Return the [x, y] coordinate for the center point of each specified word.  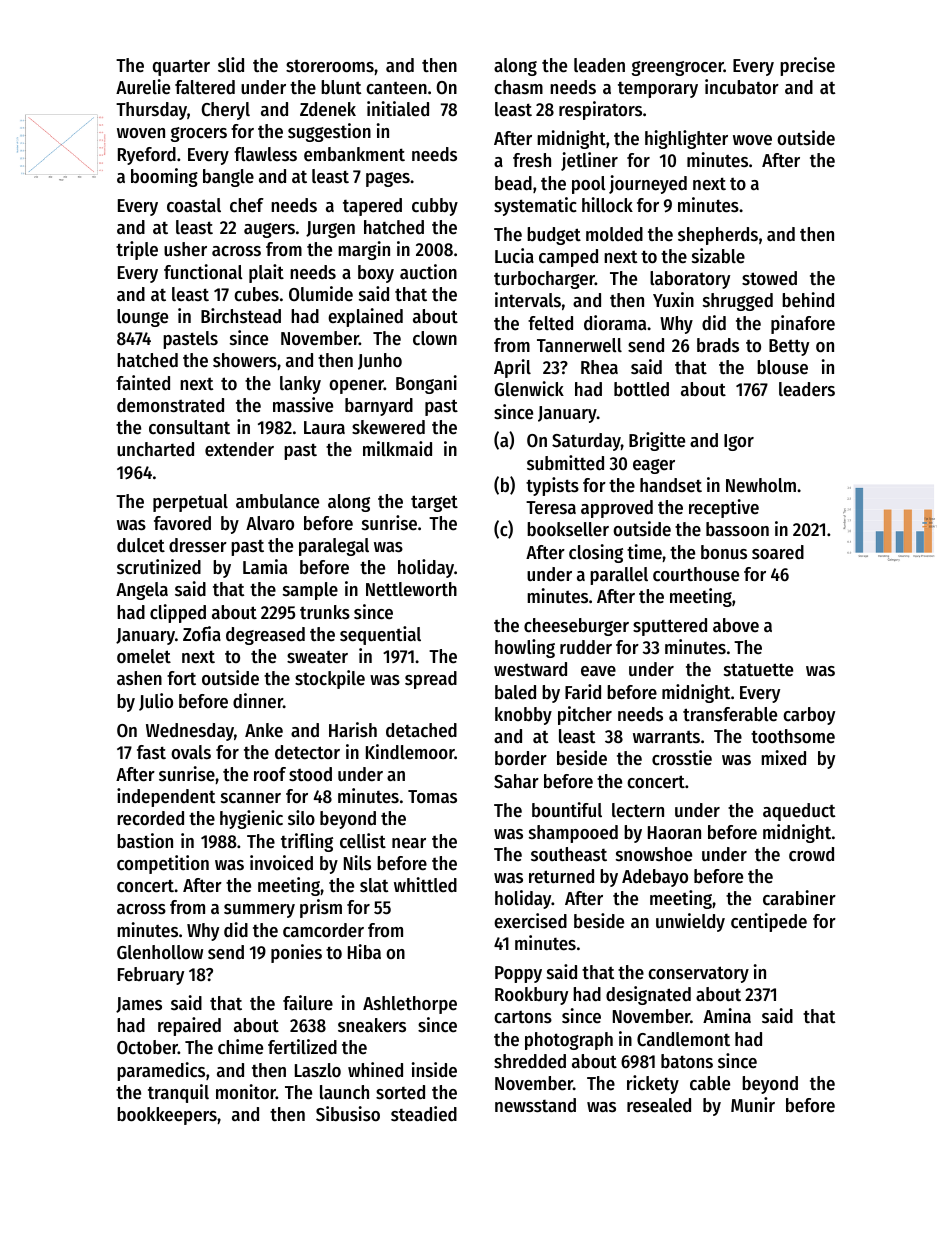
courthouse [696, 574]
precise [807, 66]
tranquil [178, 1093]
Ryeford [147, 156]
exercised [530, 921]
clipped [178, 613]
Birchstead [241, 316]
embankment [354, 154]
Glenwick [529, 389]
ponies [296, 953]
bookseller [568, 529]
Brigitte [657, 441]
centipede [769, 922]
